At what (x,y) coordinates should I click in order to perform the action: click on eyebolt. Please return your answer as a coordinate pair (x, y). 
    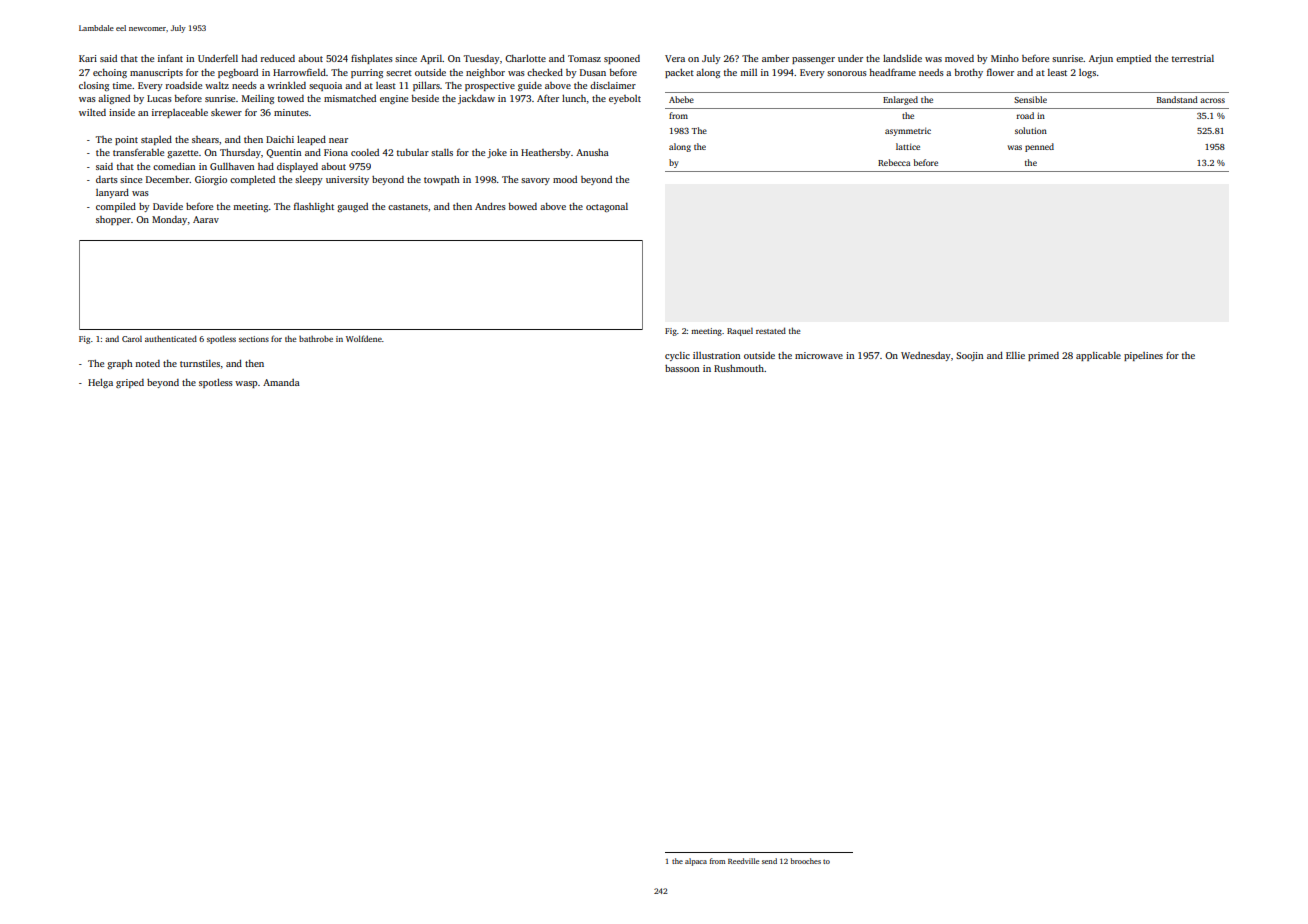
    Looking at the image, I should click on (625, 99).
